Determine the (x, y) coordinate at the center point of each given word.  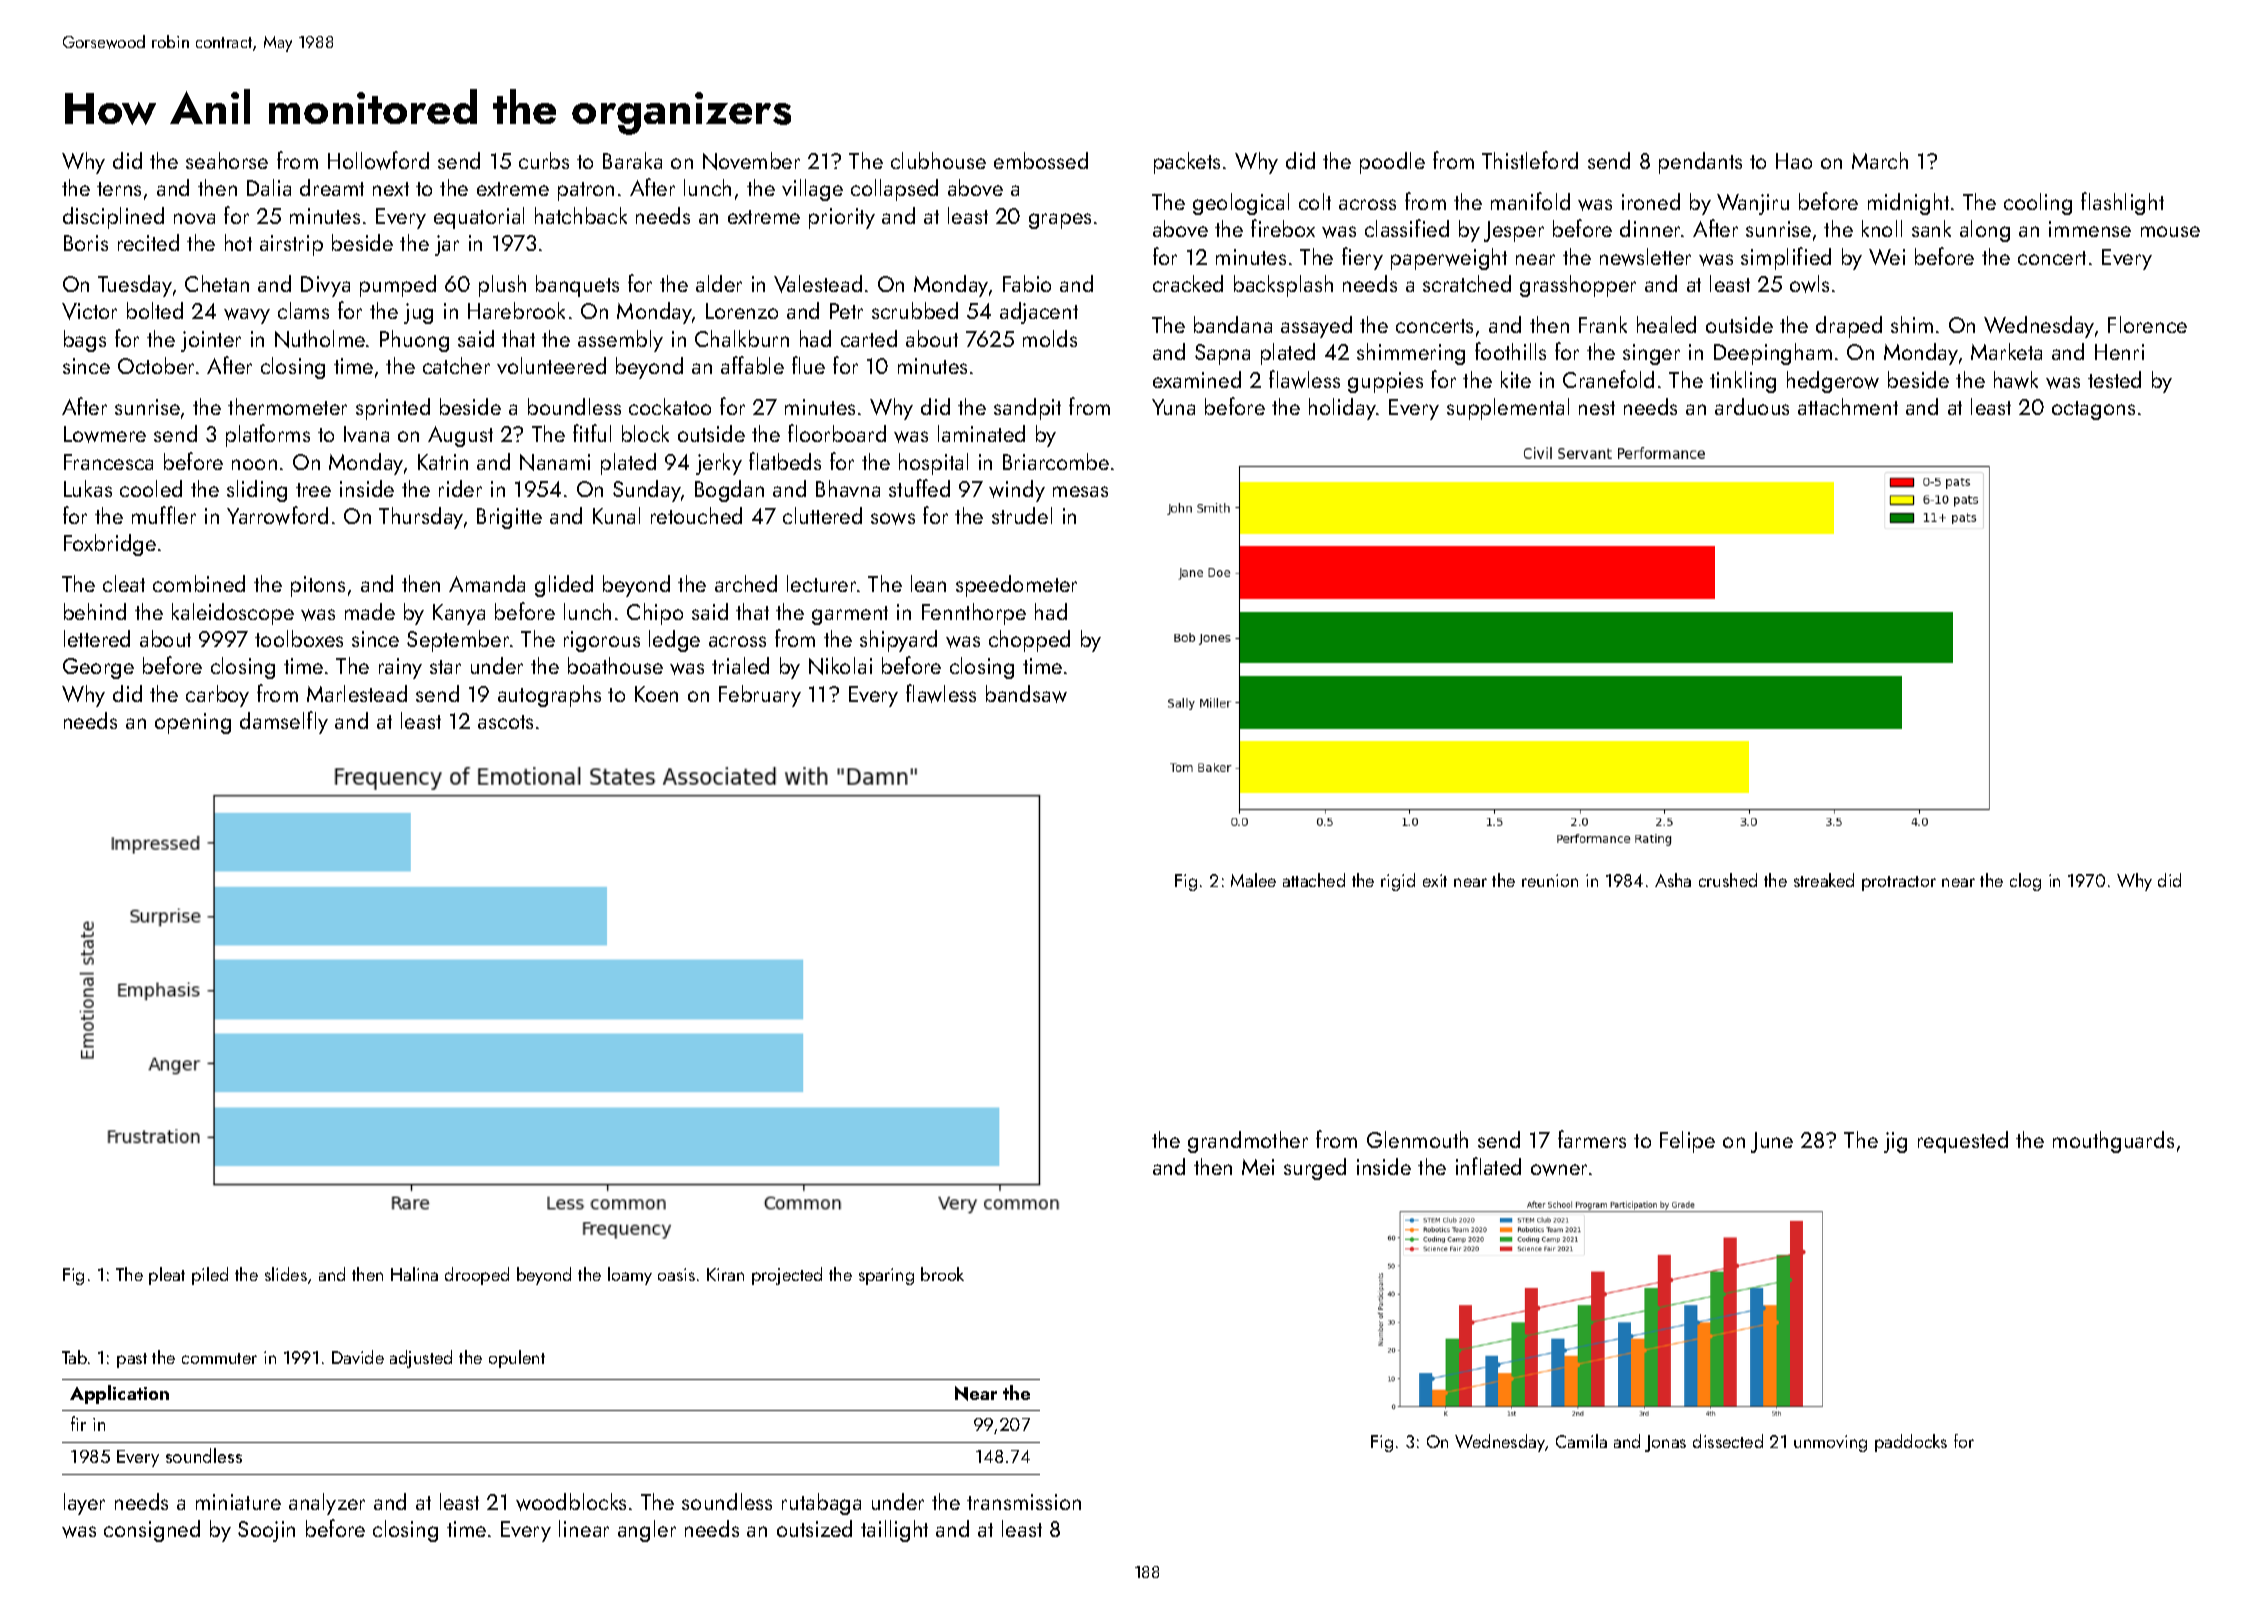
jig (1895, 1142)
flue (808, 365)
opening (193, 723)
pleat (167, 1276)
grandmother (1248, 1142)
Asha (1673, 880)
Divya (325, 286)
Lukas (88, 488)
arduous (1752, 406)
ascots (505, 722)
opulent (517, 1359)
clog (2025, 882)
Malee (1253, 880)
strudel (1022, 515)
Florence (2147, 324)
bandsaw (1026, 694)
